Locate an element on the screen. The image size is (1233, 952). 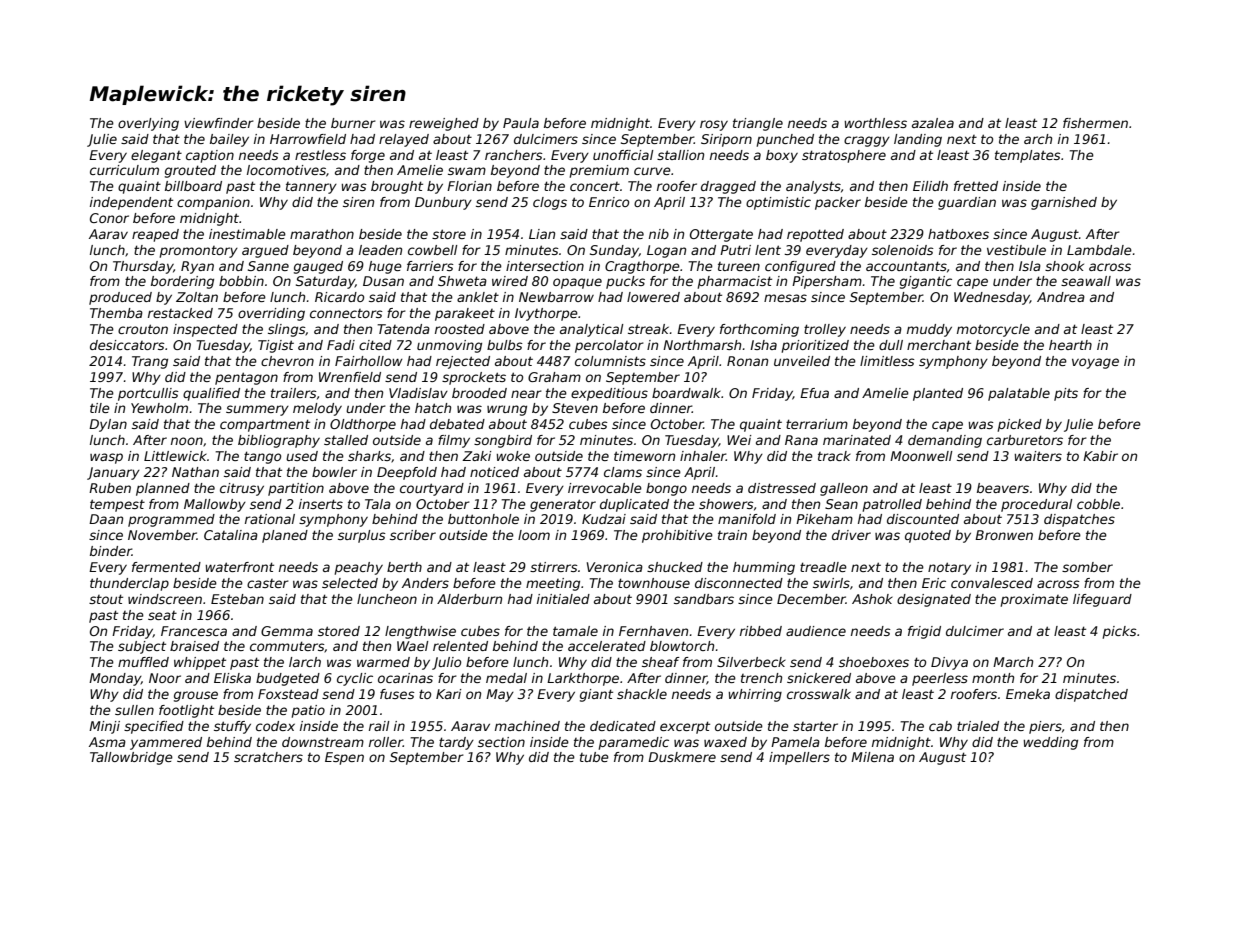
scratchers is located at coordinates (268, 757).
